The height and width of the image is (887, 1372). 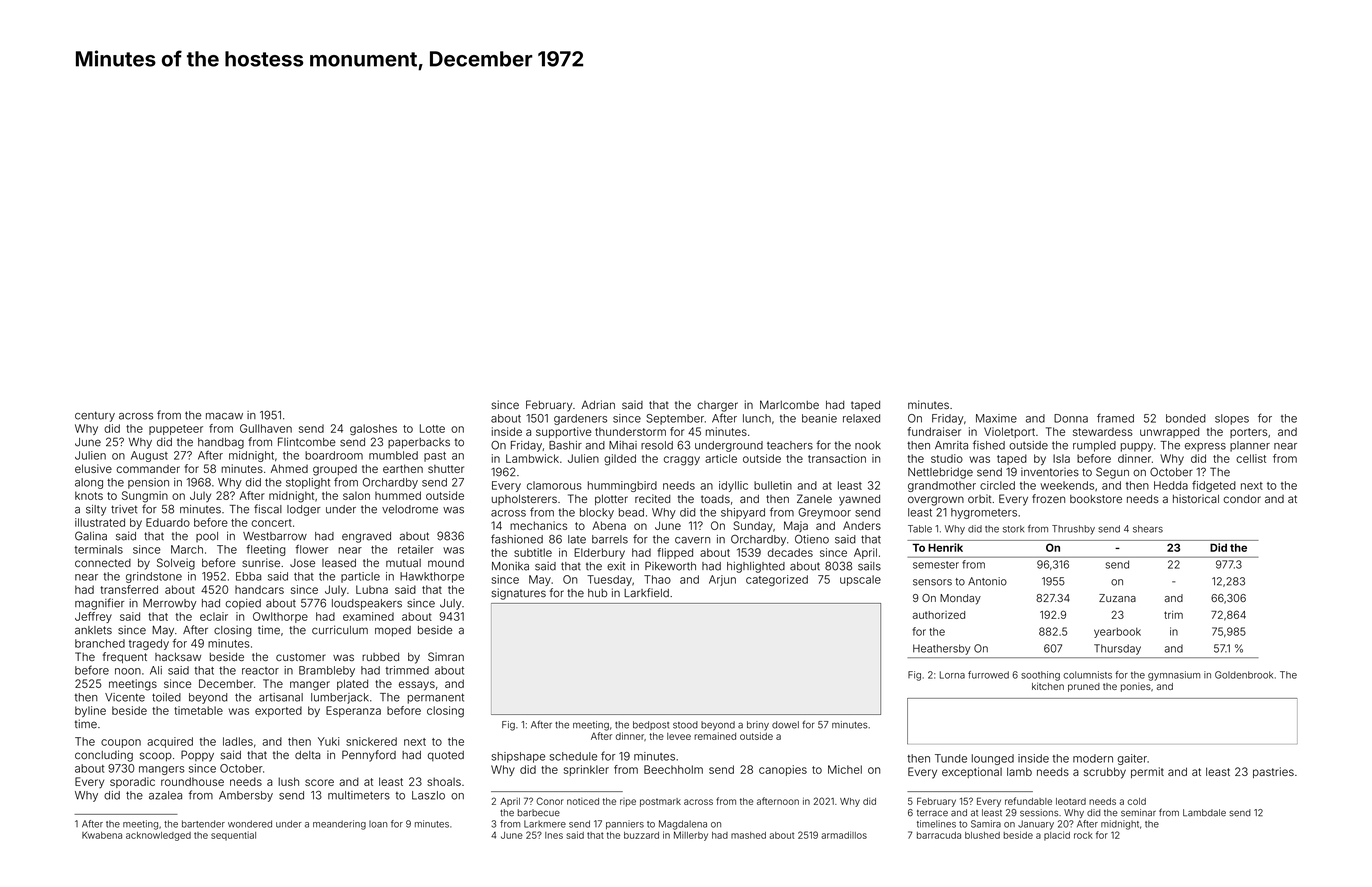 I want to click on cold, so click(x=1136, y=801).
